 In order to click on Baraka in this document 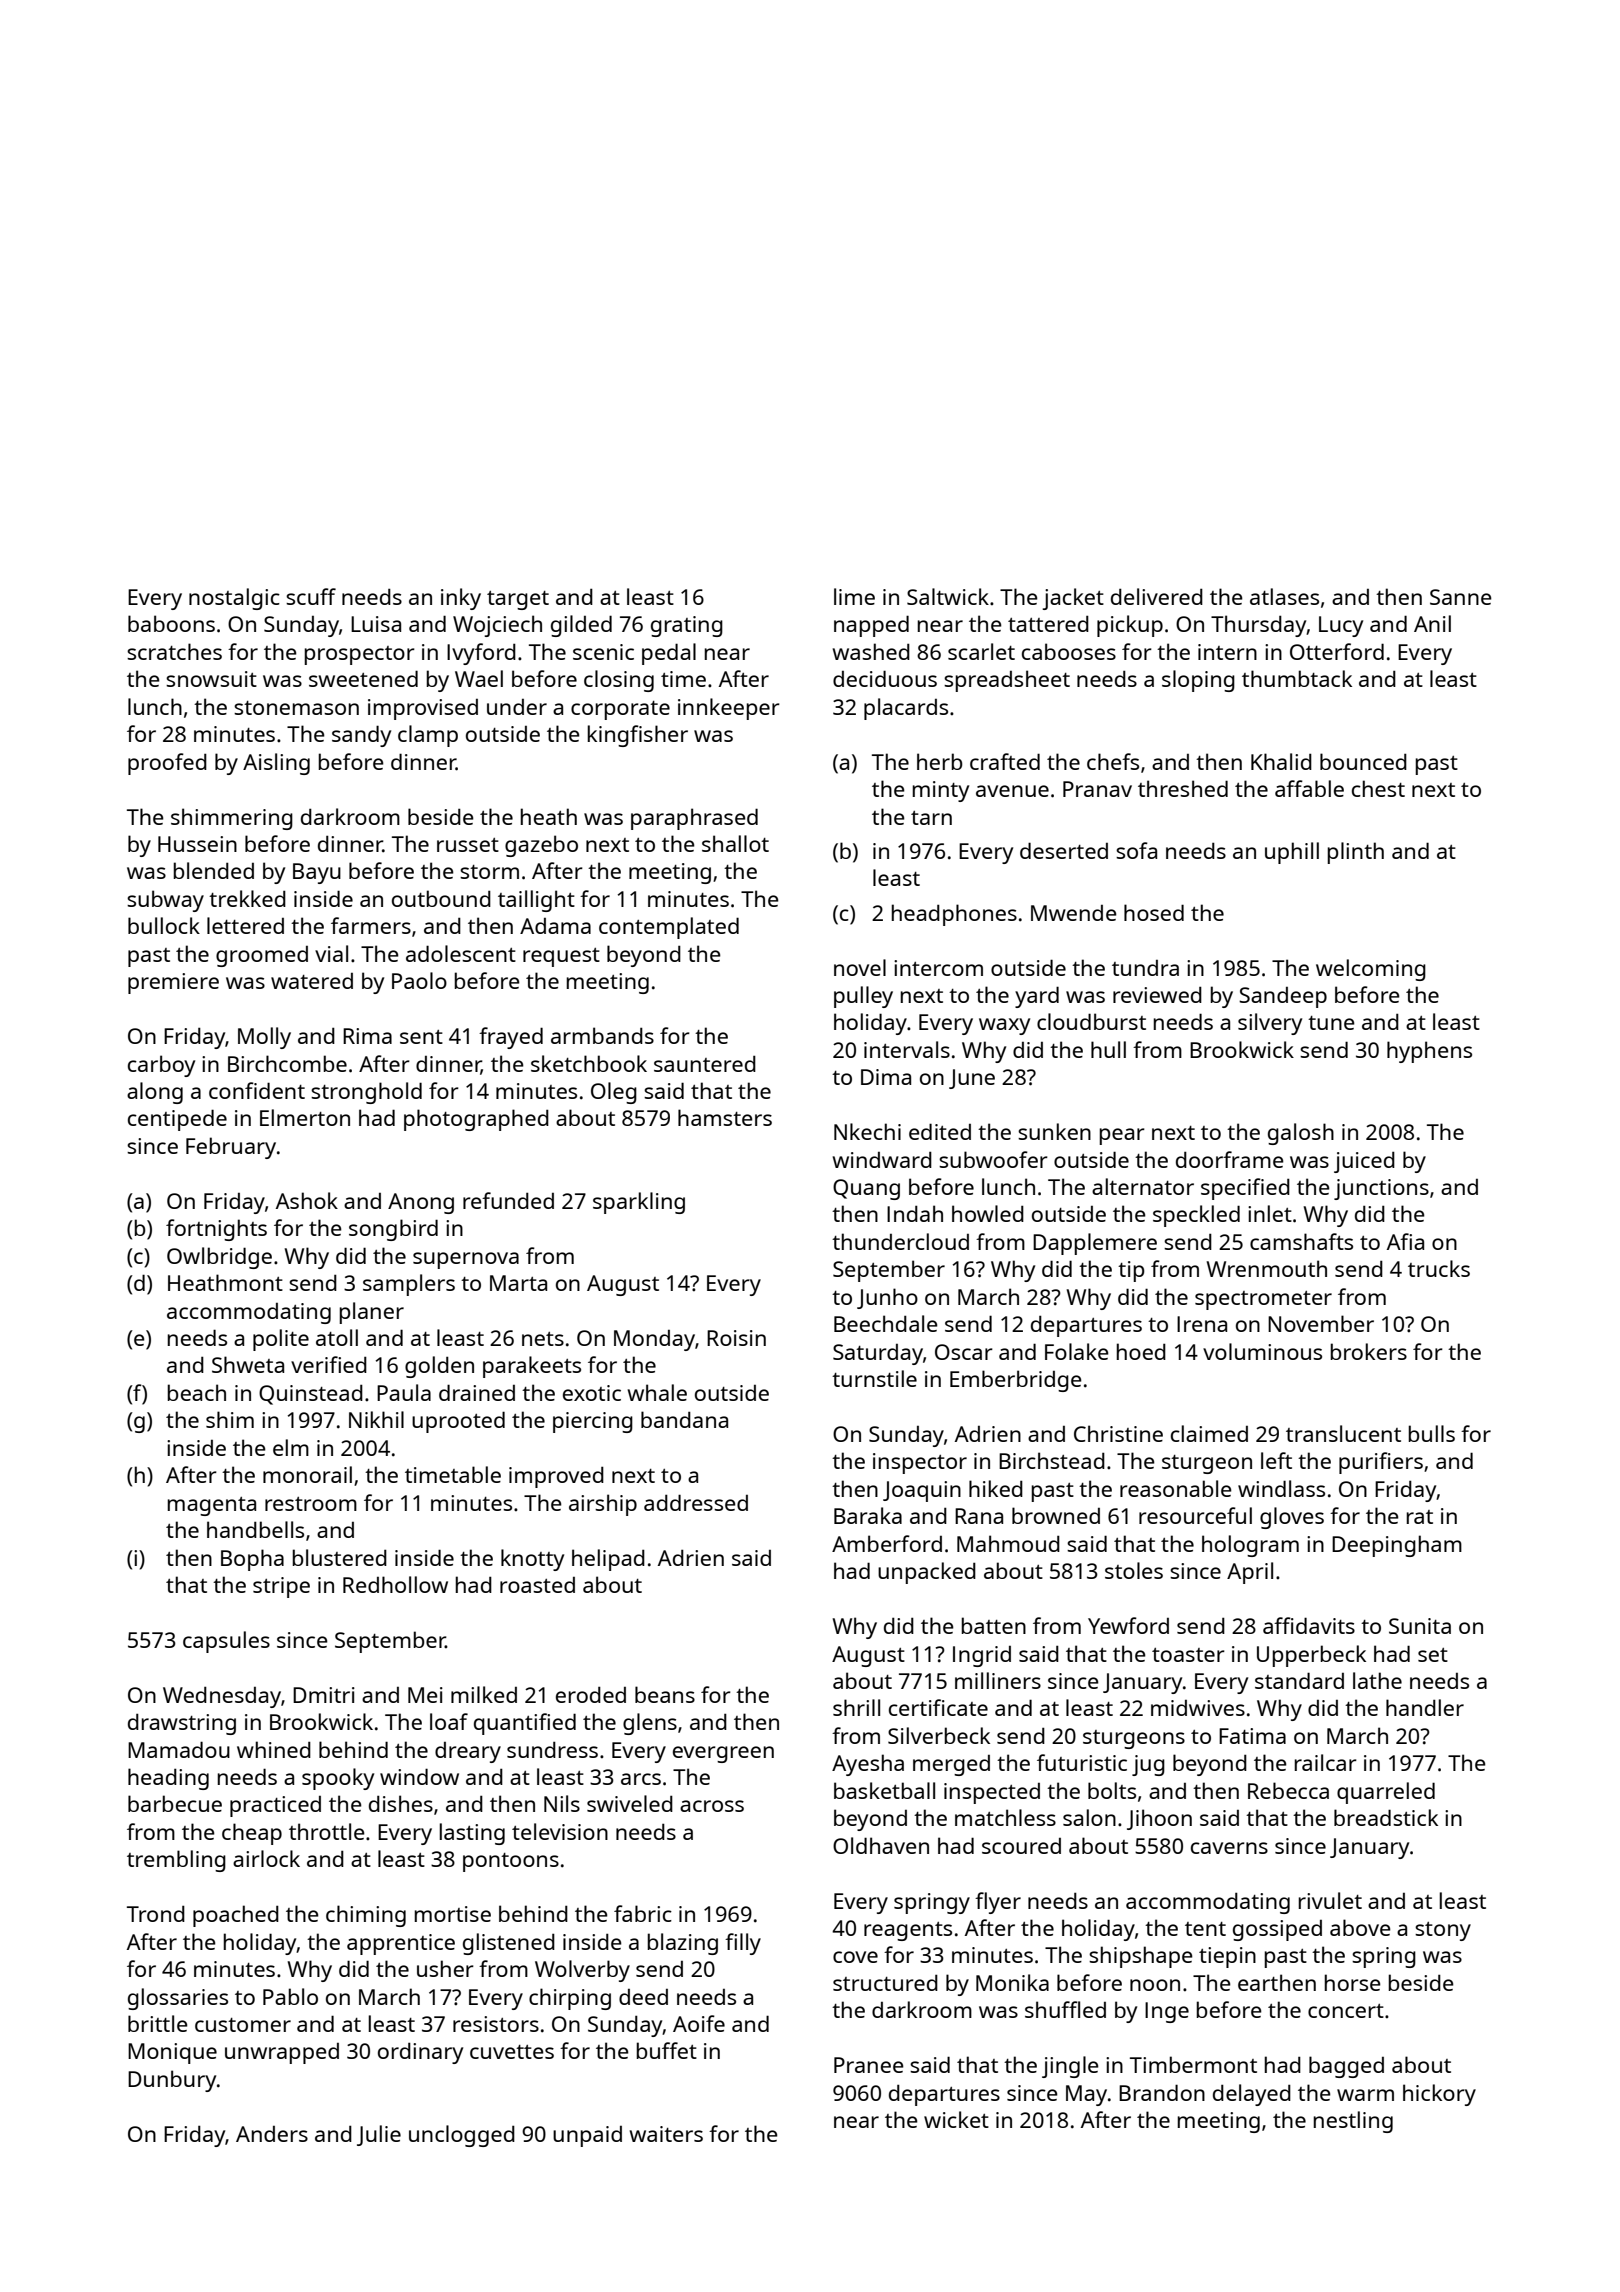, I will do `click(868, 1515)`.
